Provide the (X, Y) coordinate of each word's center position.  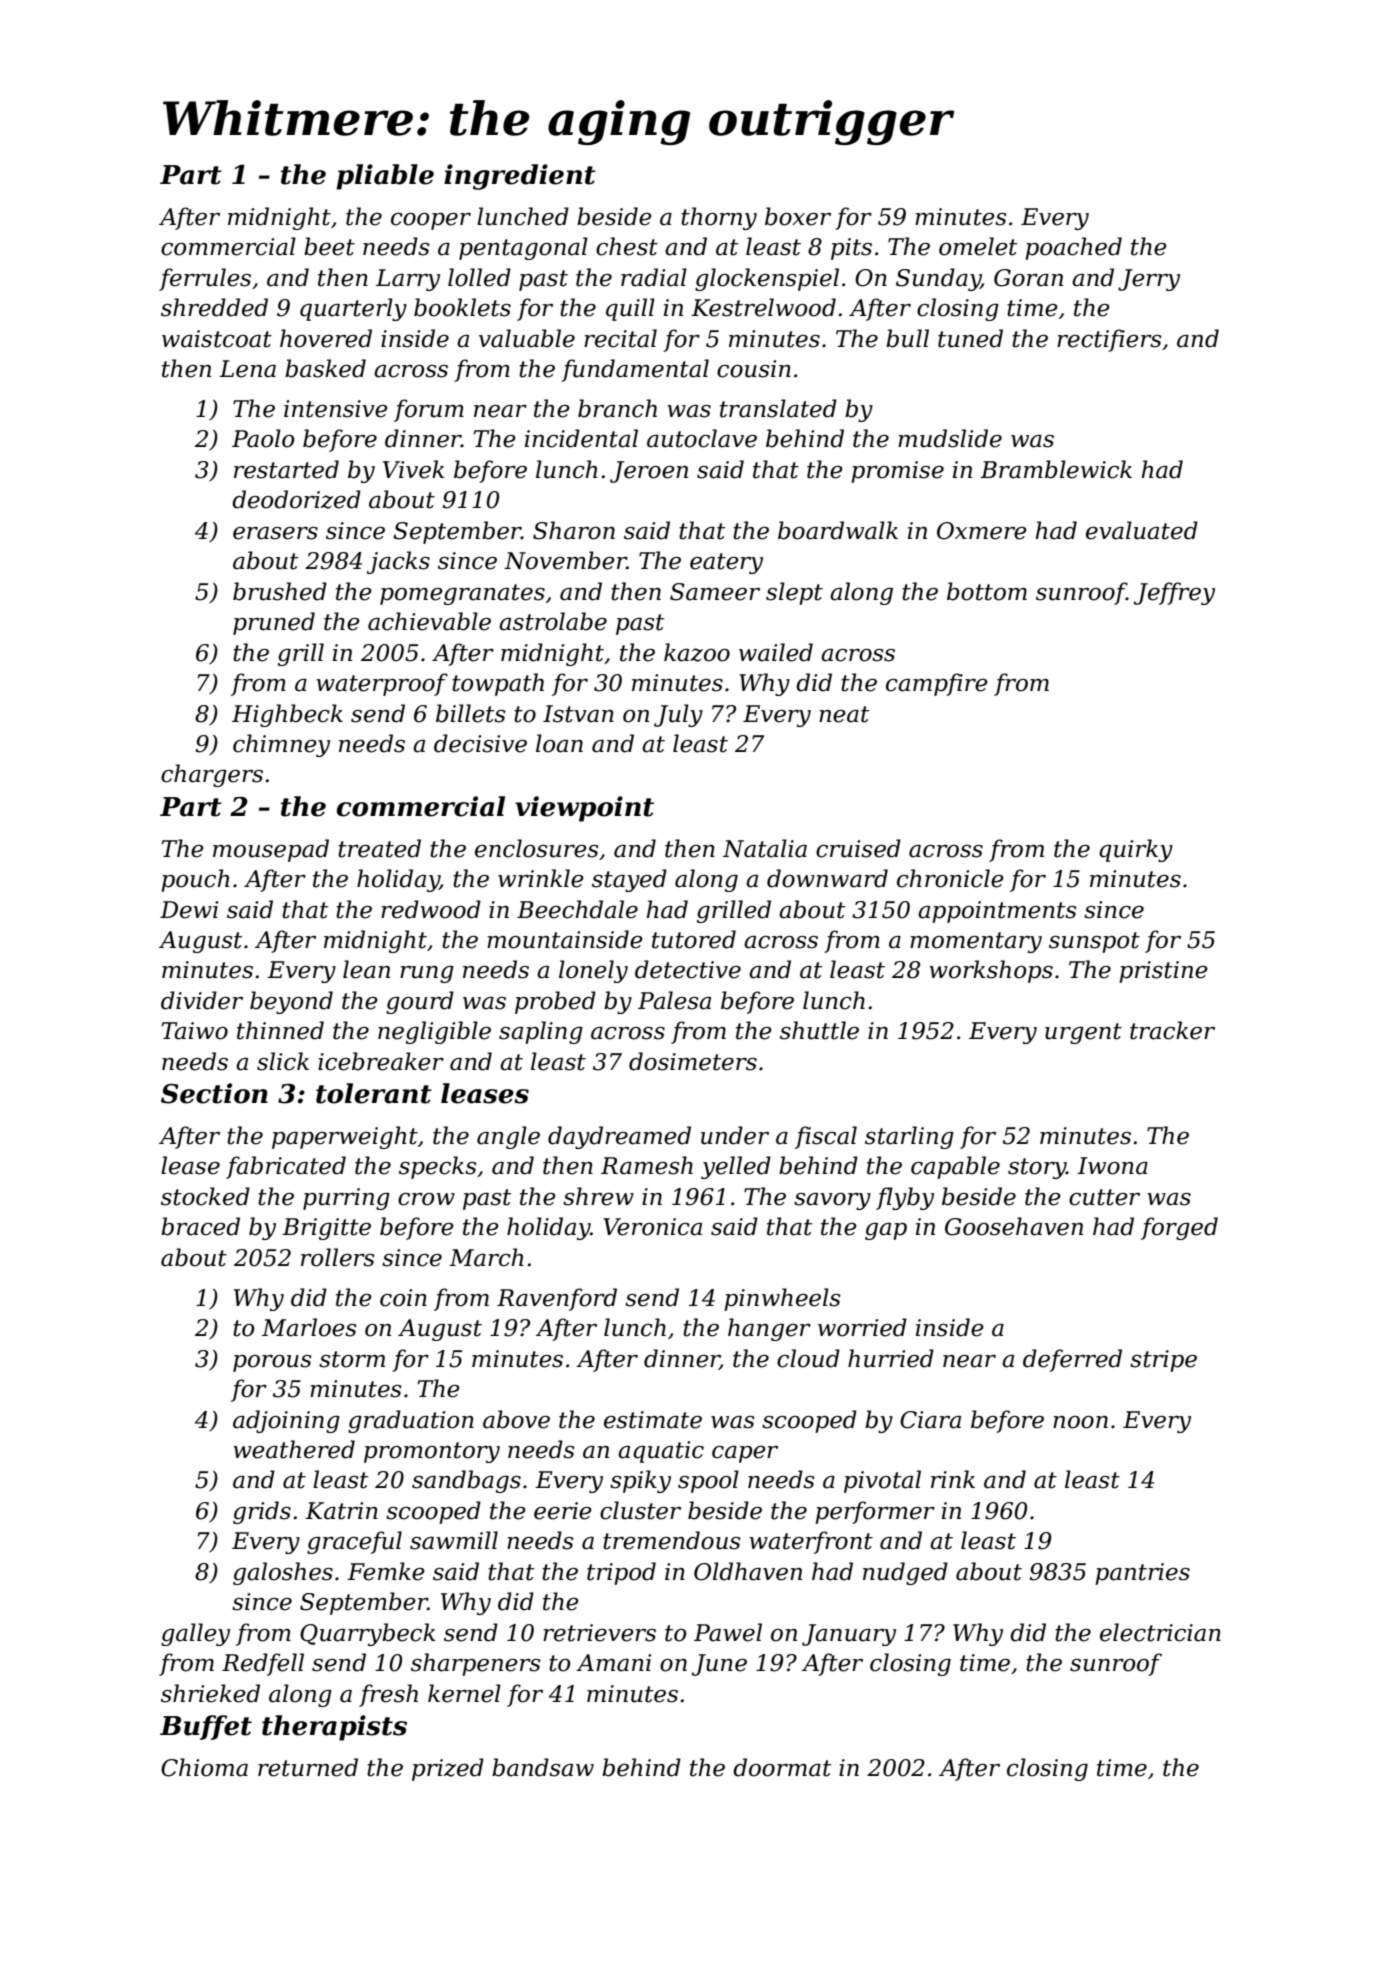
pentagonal (523, 248)
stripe (1163, 1361)
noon (1080, 1422)
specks (438, 1167)
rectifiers (1109, 340)
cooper (431, 221)
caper (745, 1454)
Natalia (765, 848)
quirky (1136, 850)
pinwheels (782, 1299)
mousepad (271, 850)
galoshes (283, 1573)
